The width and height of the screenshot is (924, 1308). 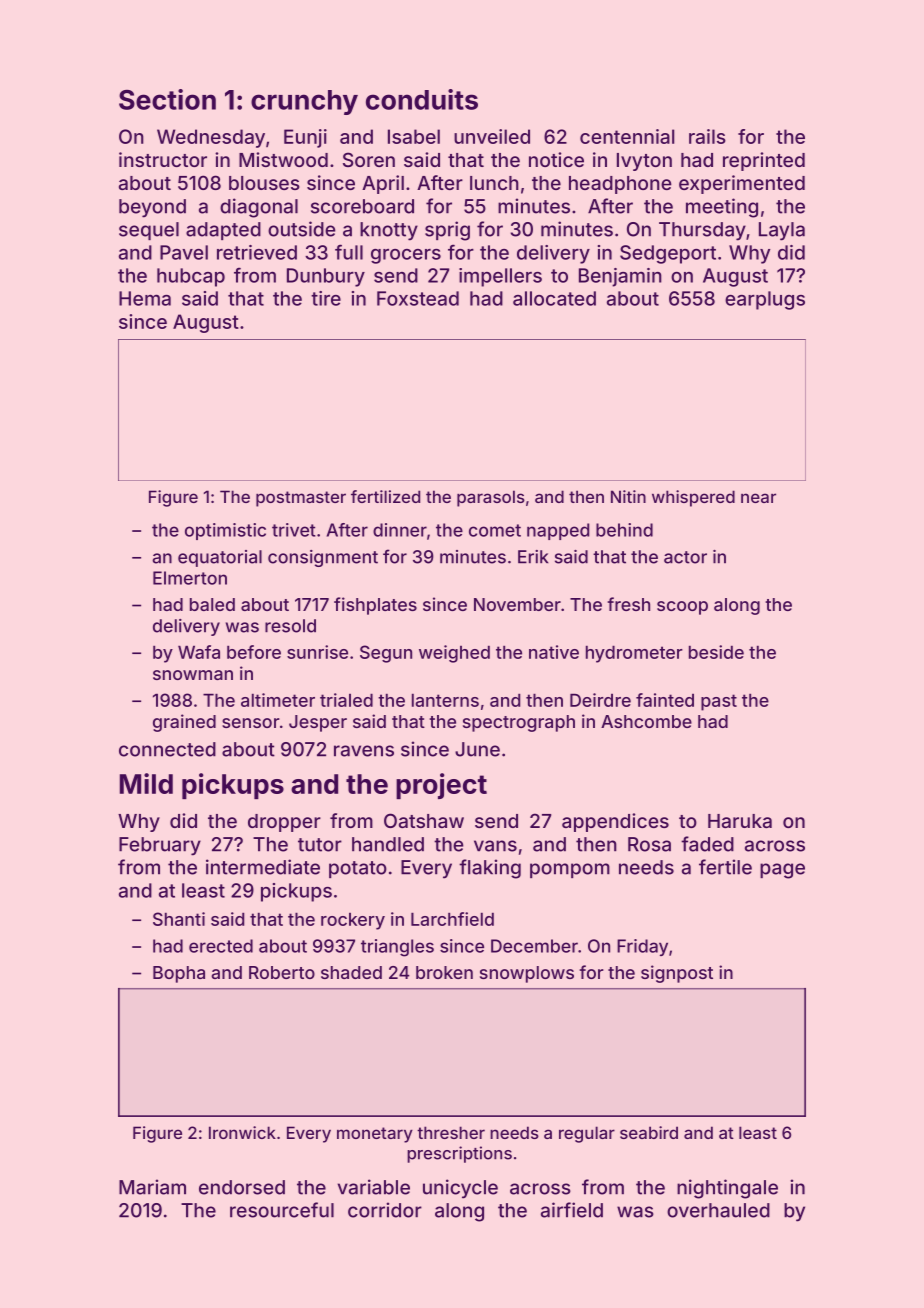 What do you see at coordinates (422, 99) in the screenshot?
I see `conduits` at bounding box center [422, 99].
